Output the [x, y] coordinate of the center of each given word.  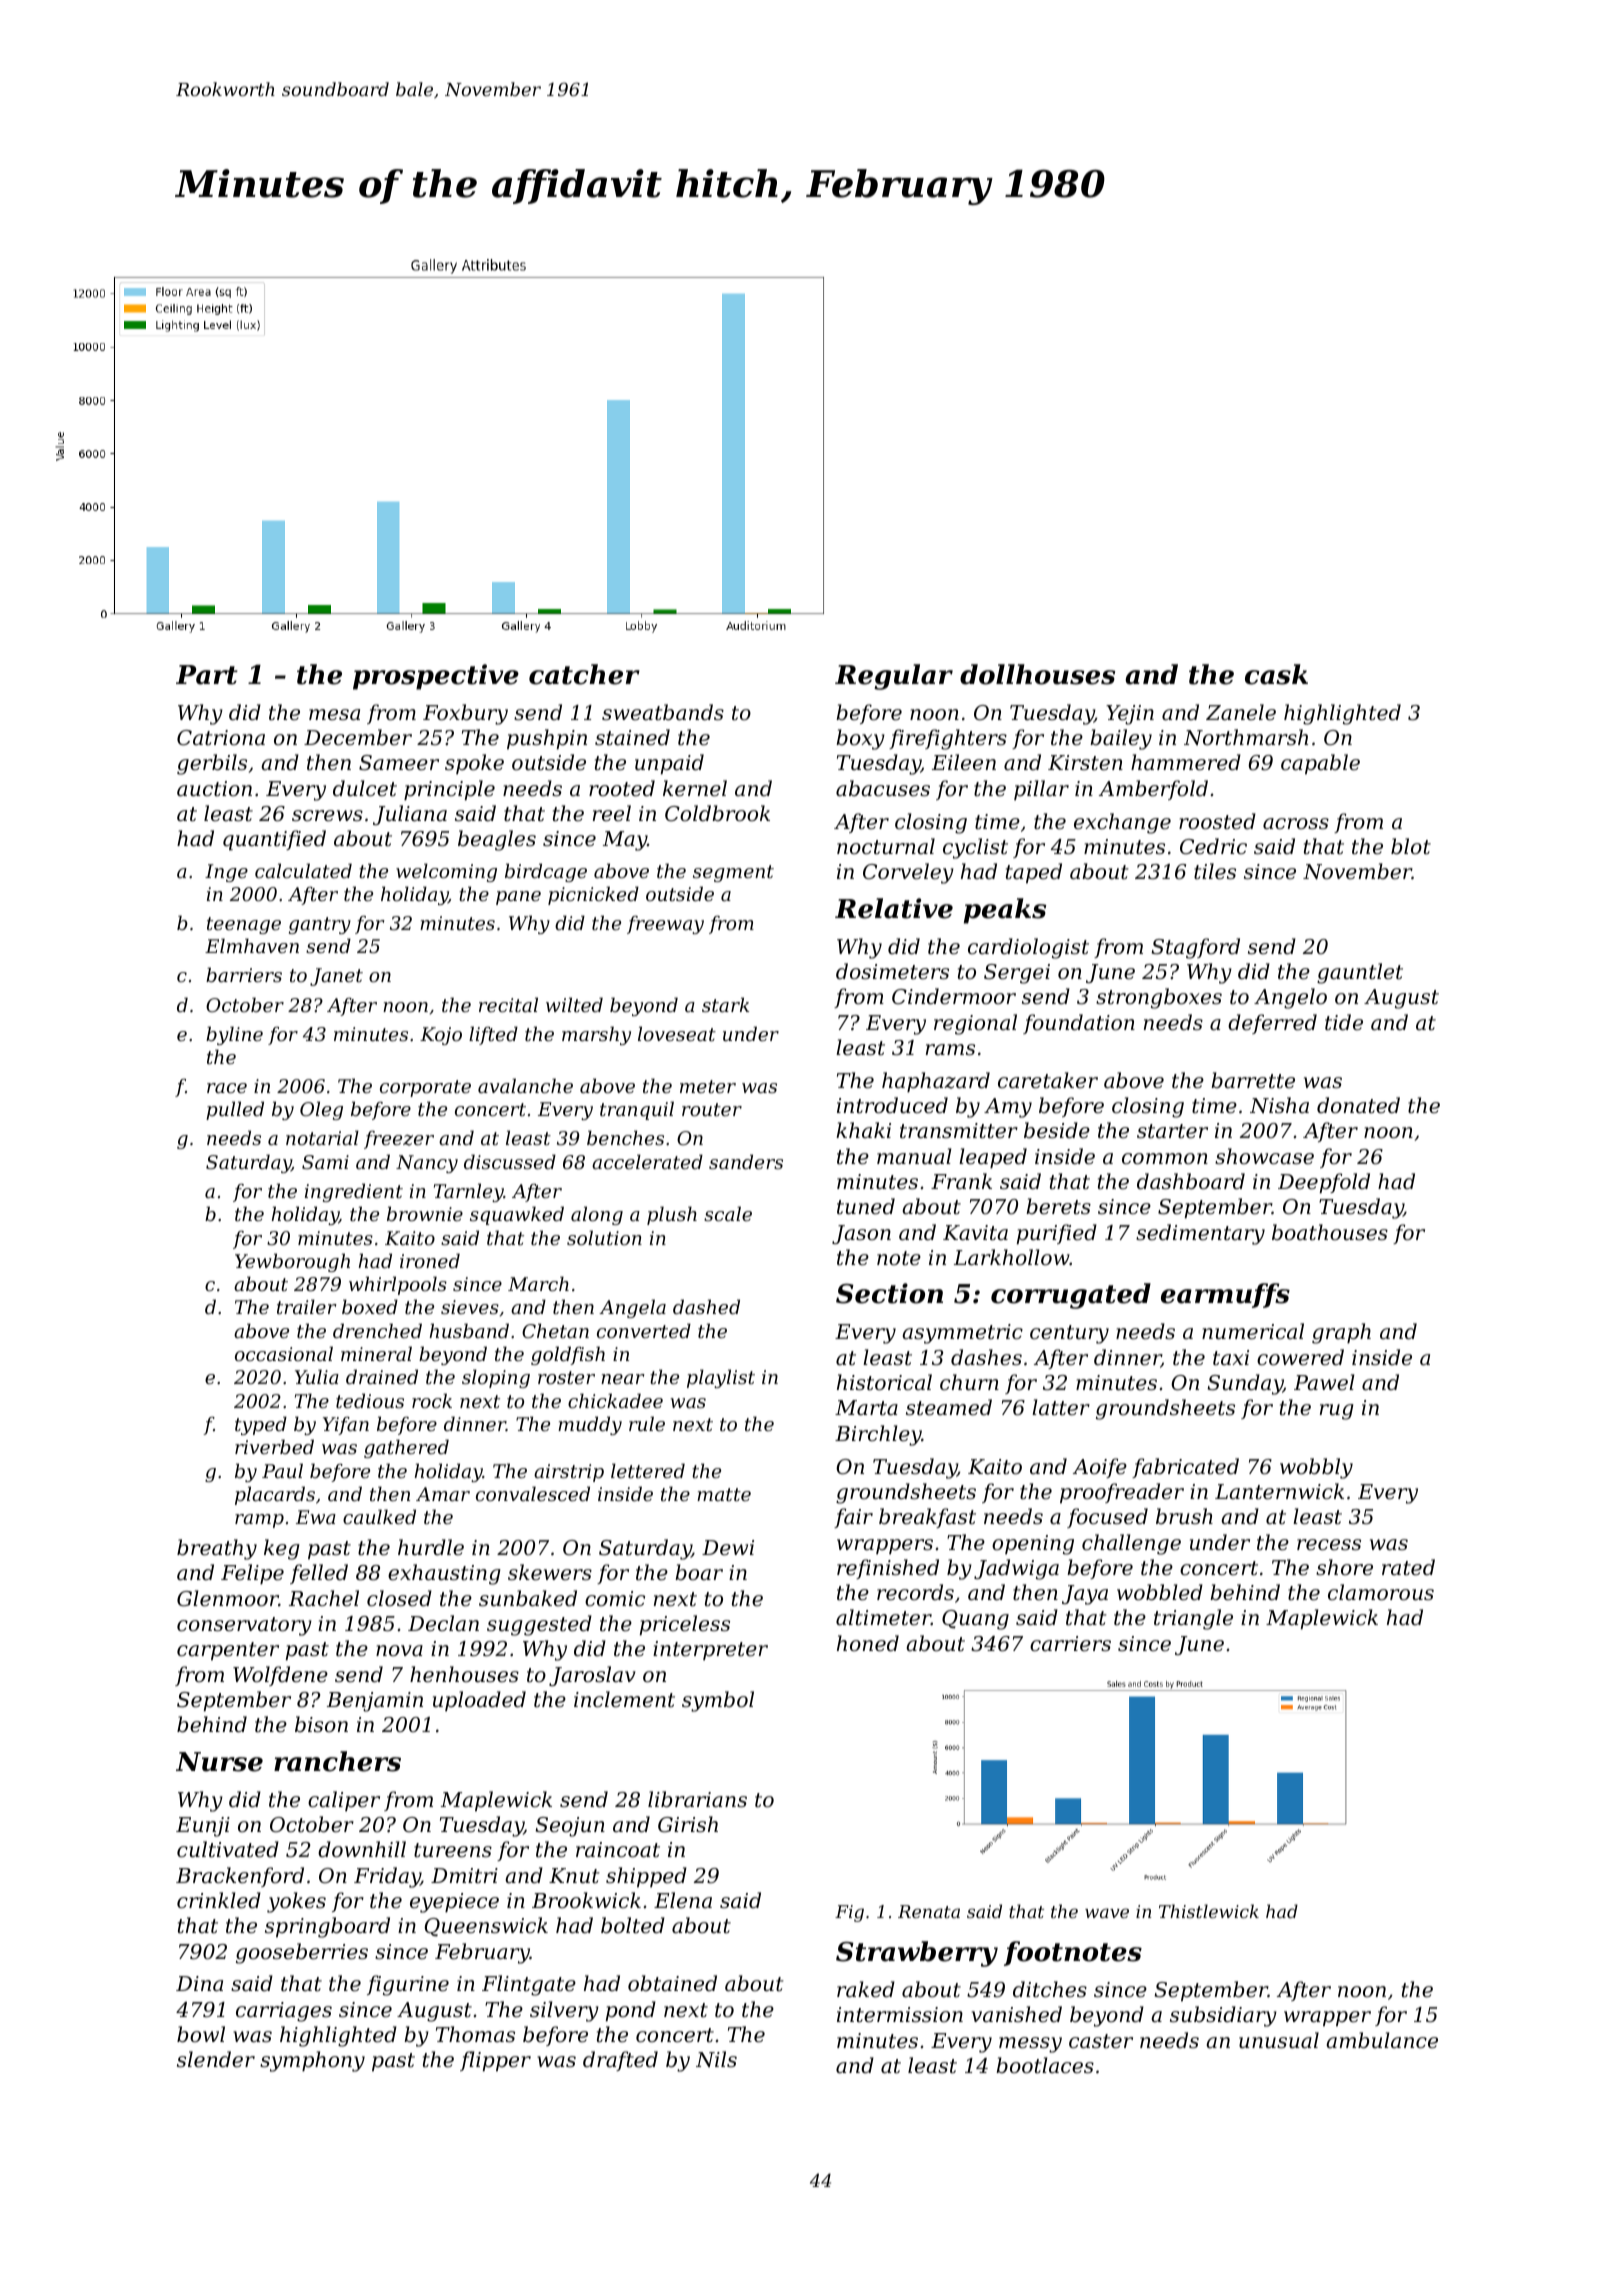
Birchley [878, 1435]
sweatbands [663, 712]
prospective [436, 677]
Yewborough [292, 1262]
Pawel [1324, 1382]
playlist [721, 1378]
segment [733, 873]
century [1069, 1334]
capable [1320, 764]
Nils [716, 2059]
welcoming [446, 872]
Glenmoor [228, 1598]
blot [1411, 846]
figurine [408, 1985]
